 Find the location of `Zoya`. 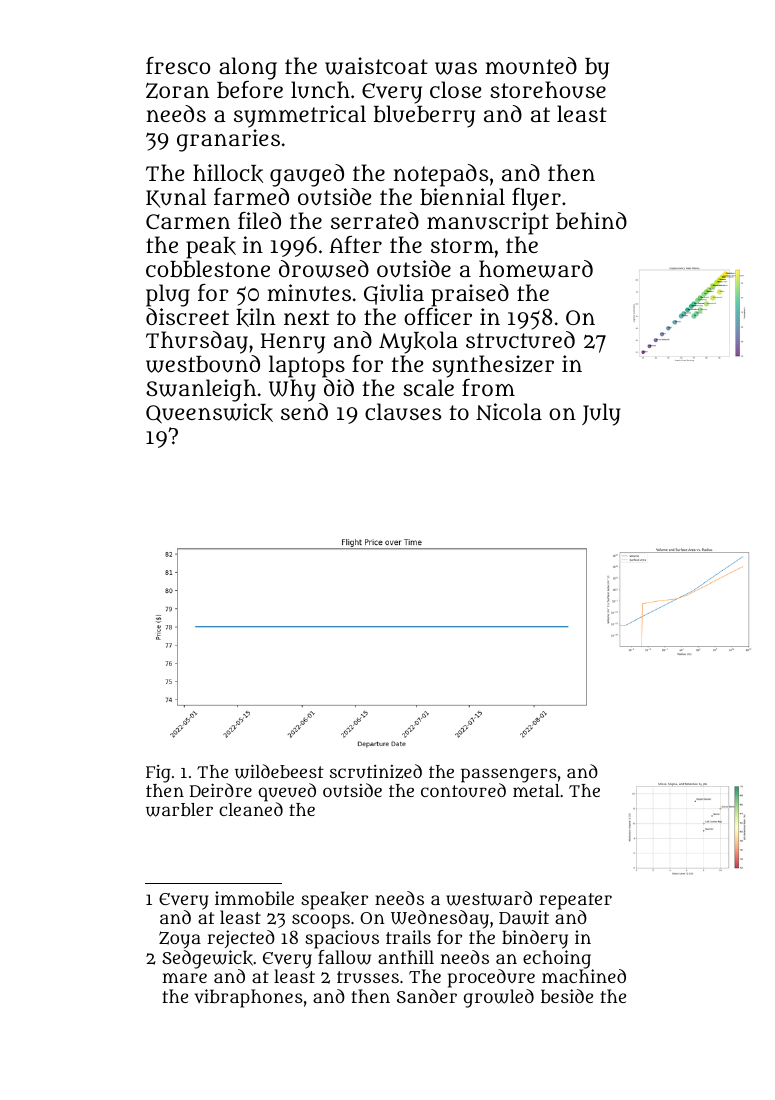

Zoya is located at coordinates (180, 940).
